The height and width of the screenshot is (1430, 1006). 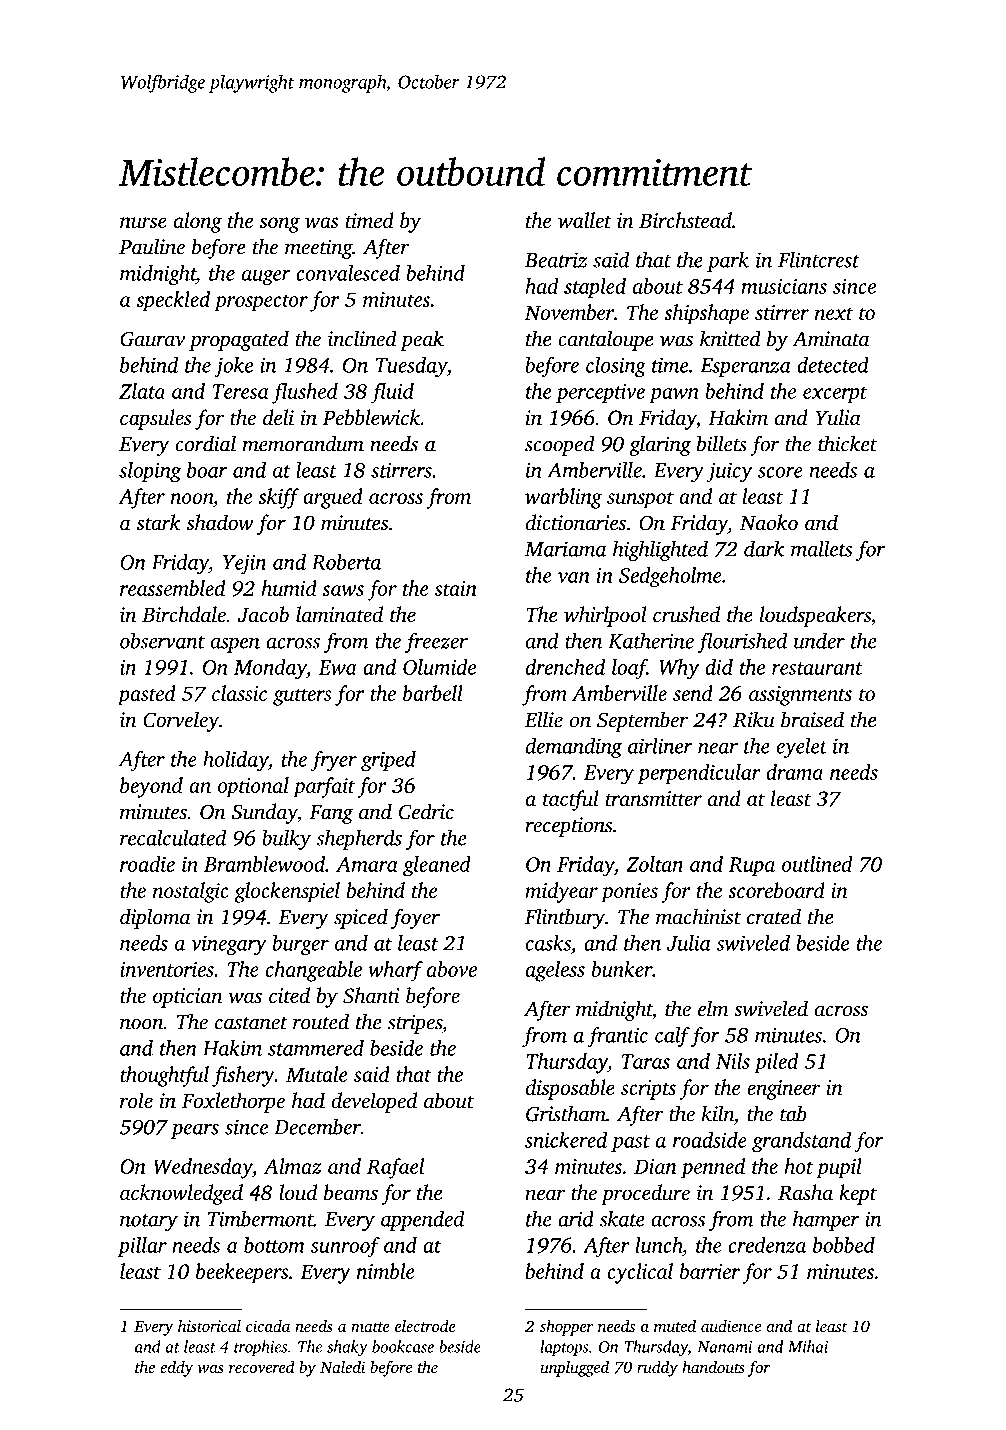 What do you see at coordinates (292, 1166) in the screenshot?
I see `Almaz` at bounding box center [292, 1166].
